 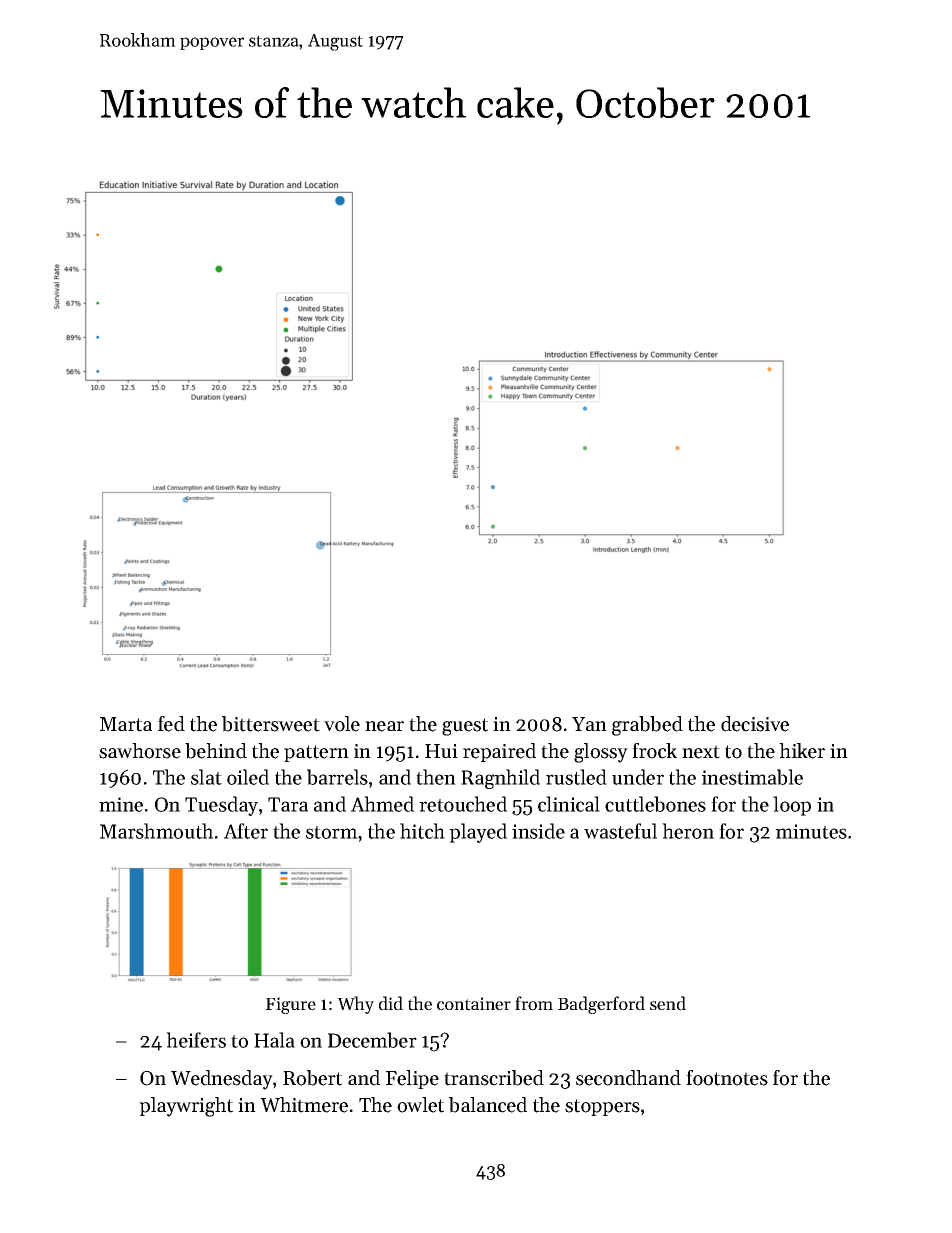 What do you see at coordinates (601, 1005) in the document?
I see `Badgerford` at bounding box center [601, 1005].
